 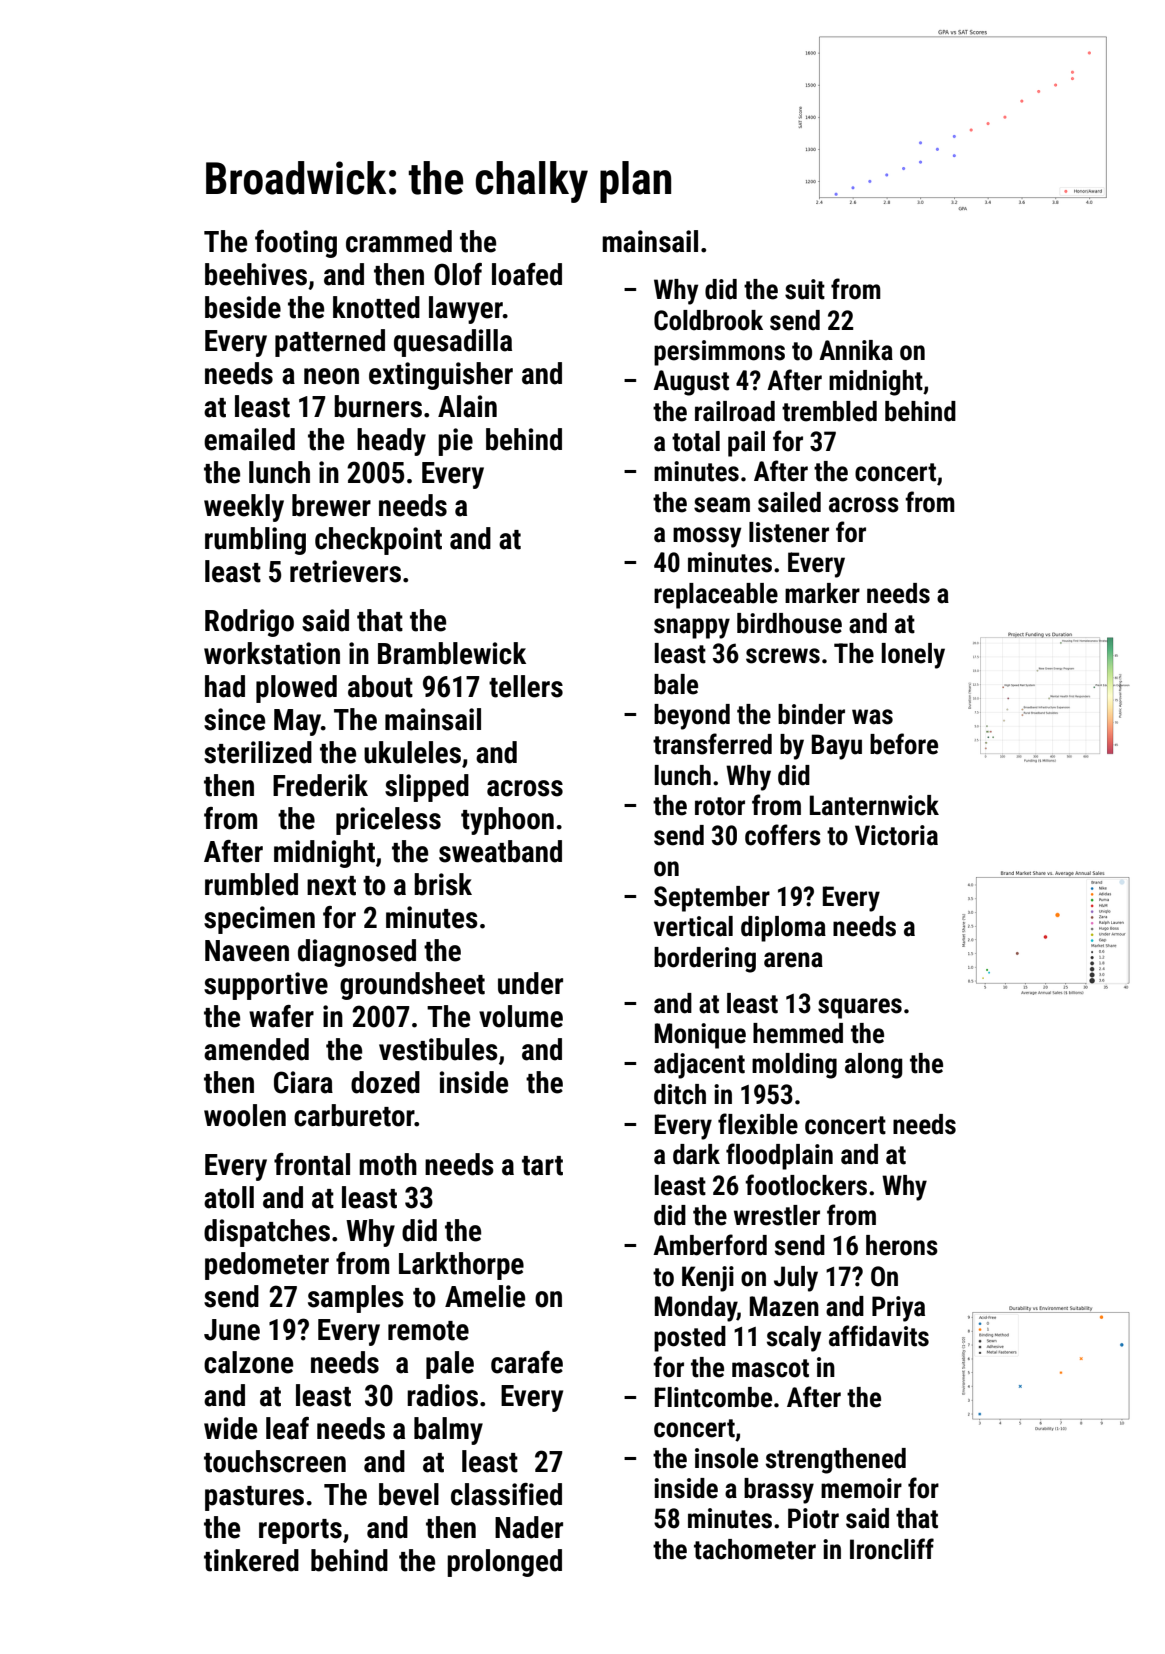 What do you see at coordinates (527, 274) in the document?
I see `loafed` at bounding box center [527, 274].
